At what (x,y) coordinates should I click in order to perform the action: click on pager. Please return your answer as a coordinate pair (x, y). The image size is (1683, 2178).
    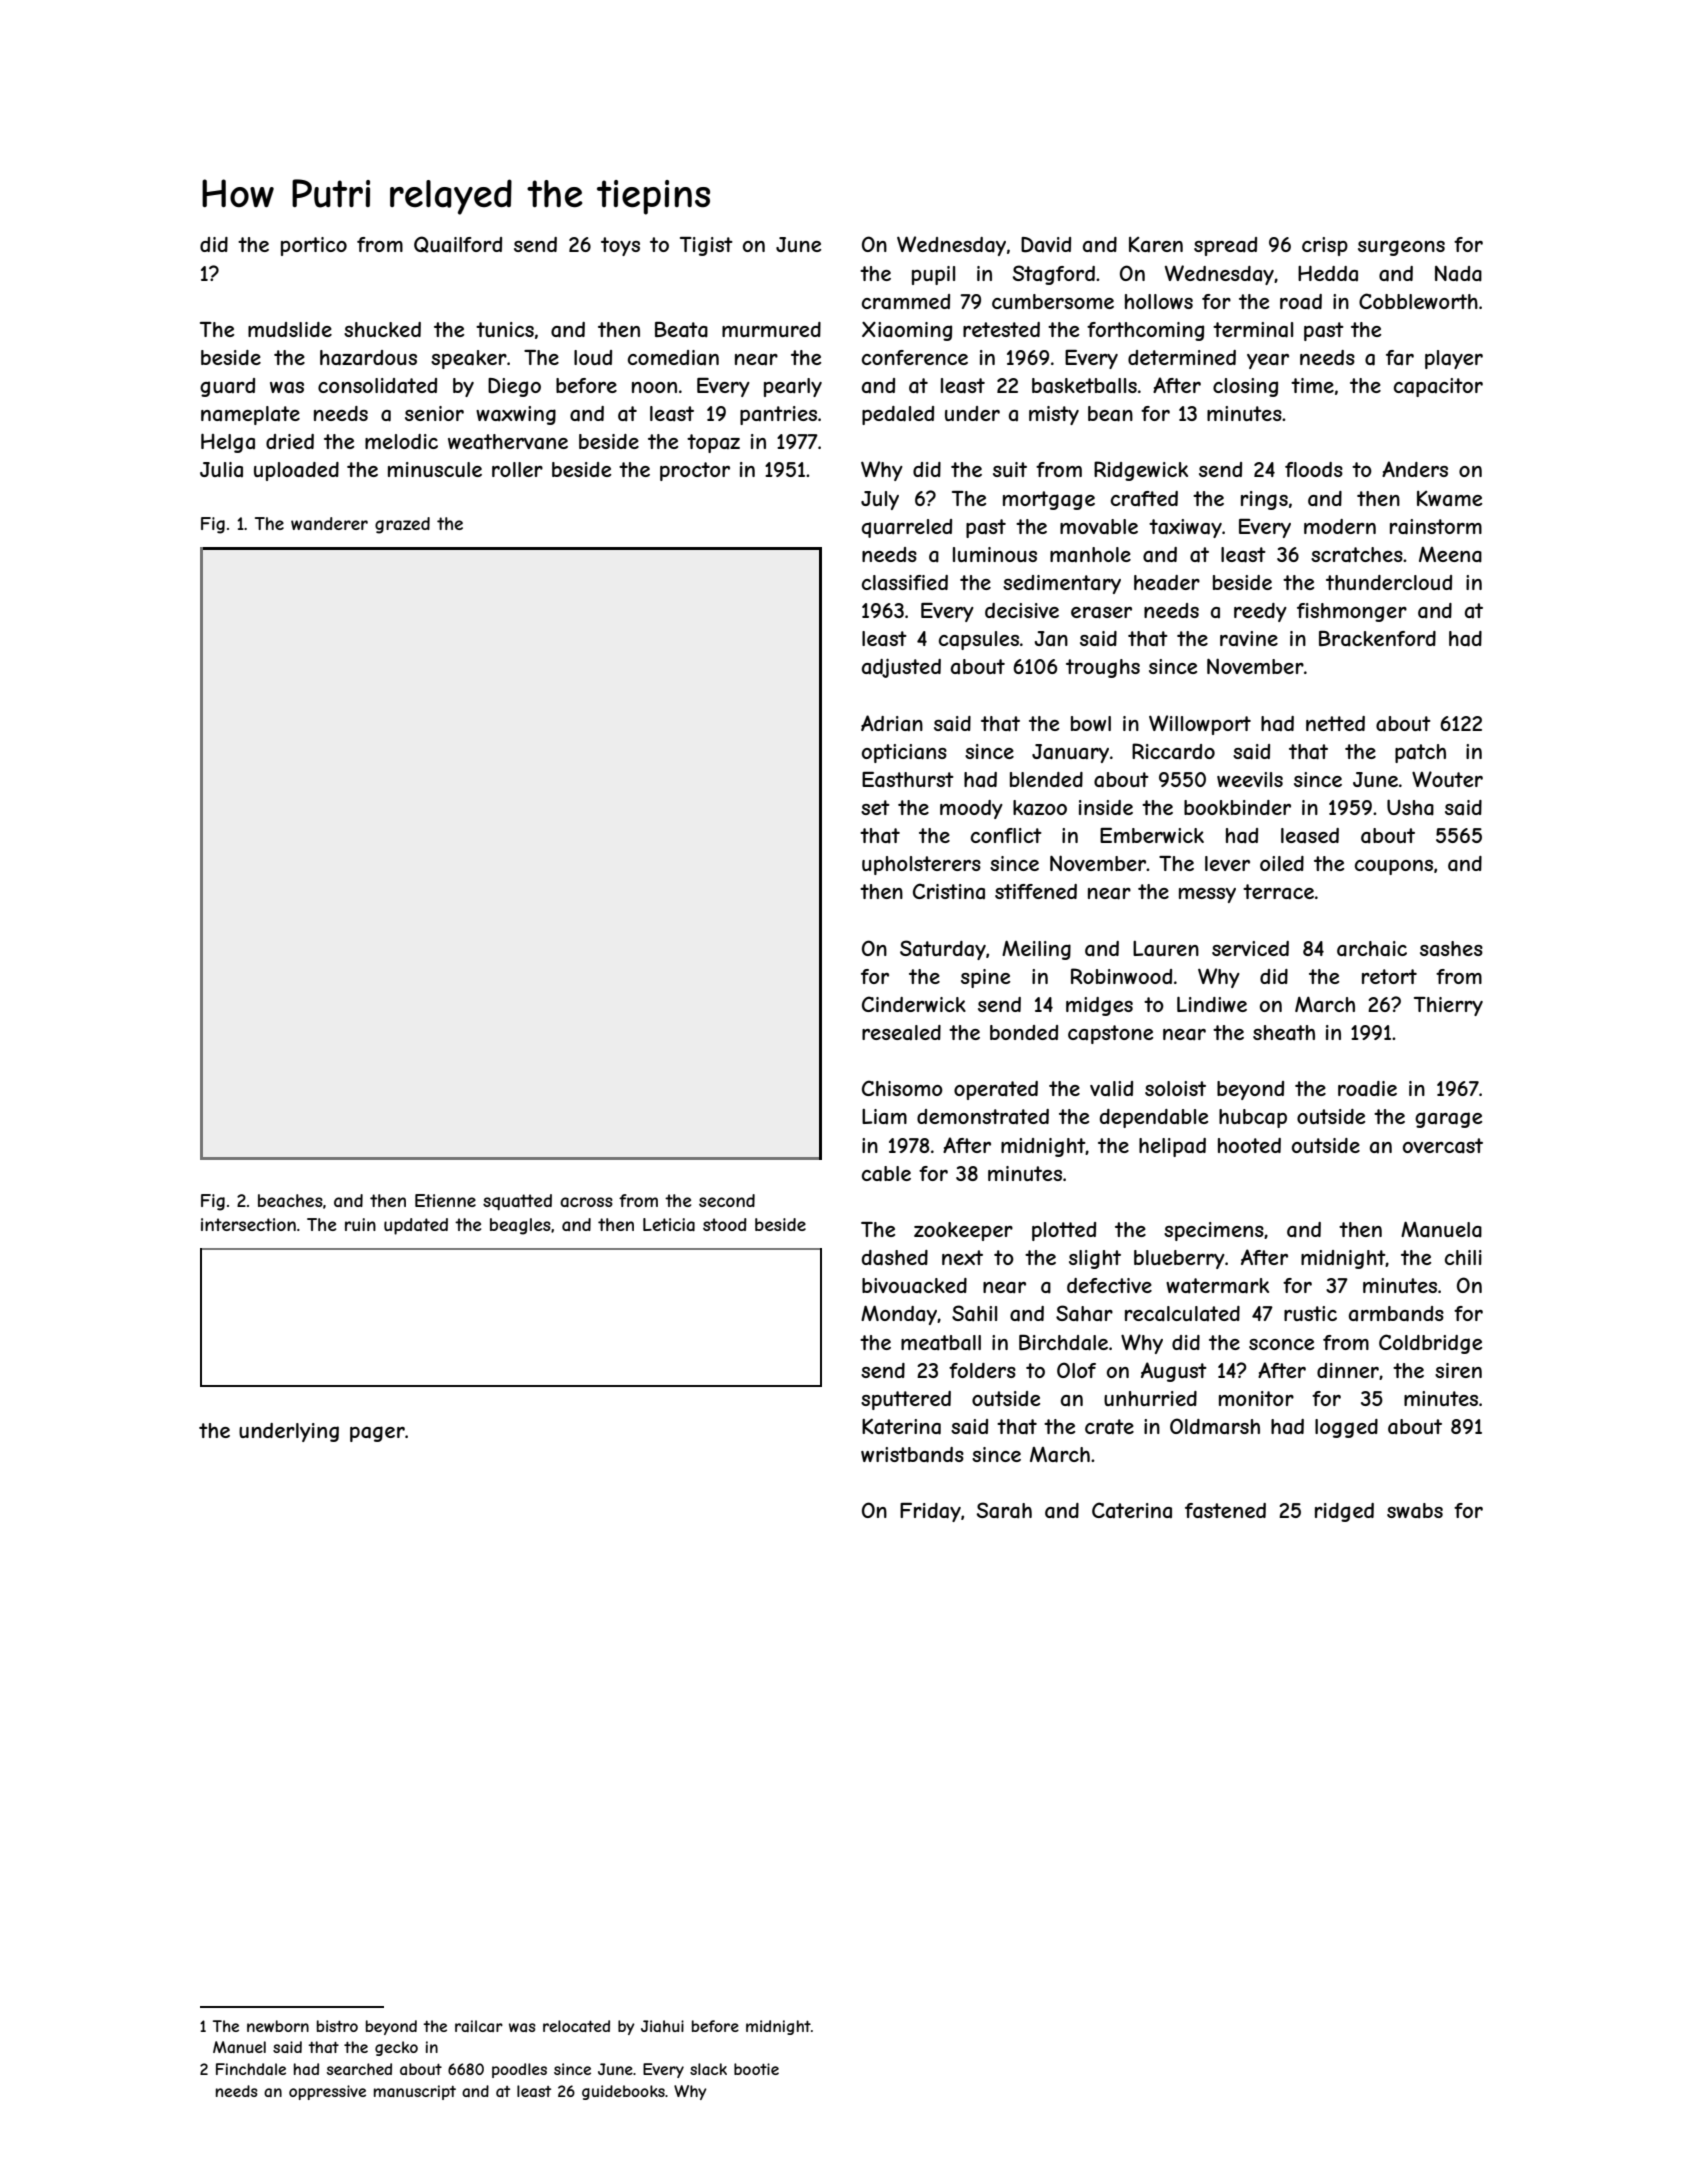
    Looking at the image, I should click on (377, 1434).
